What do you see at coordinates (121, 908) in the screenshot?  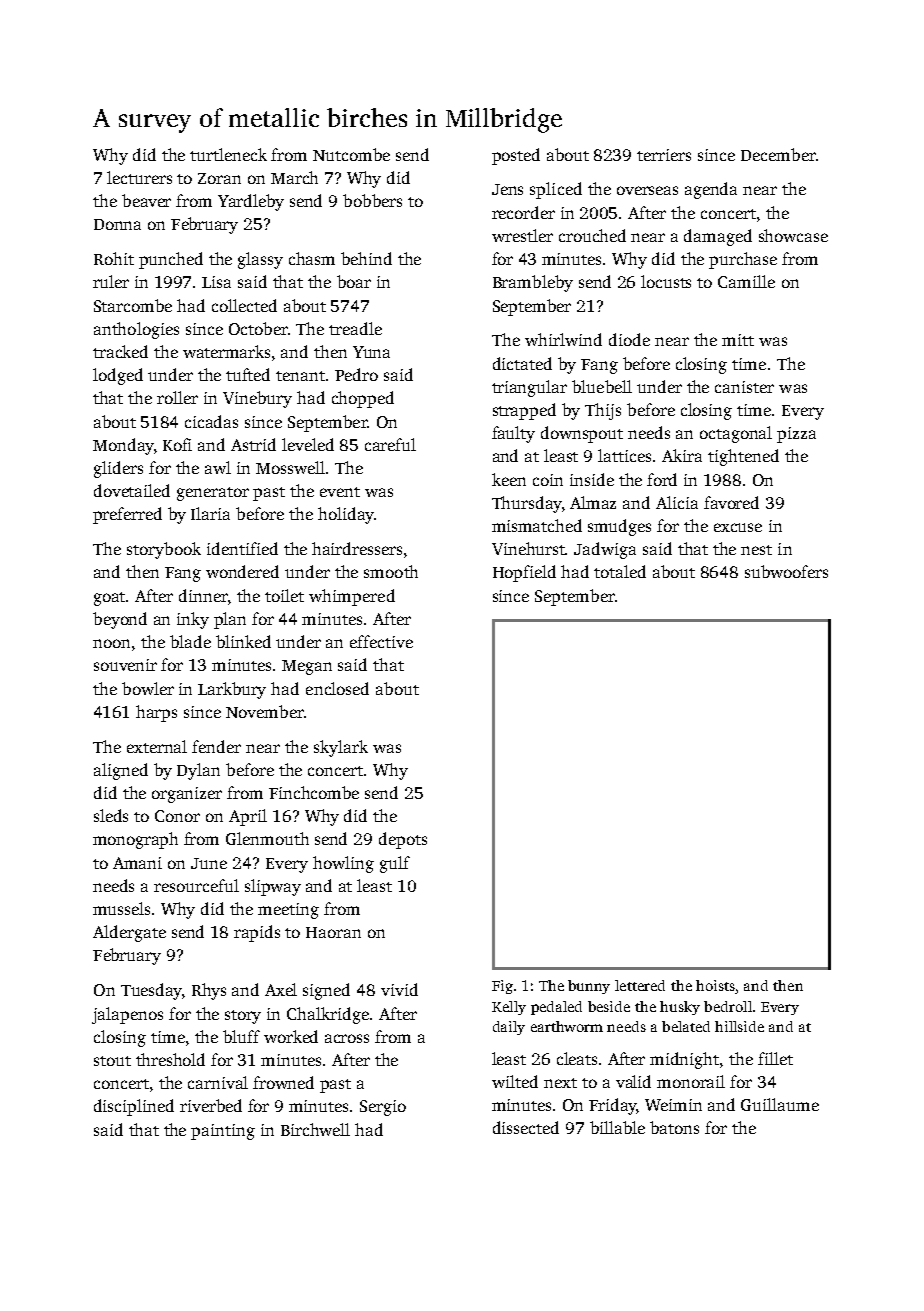 I see `mussels` at bounding box center [121, 908].
